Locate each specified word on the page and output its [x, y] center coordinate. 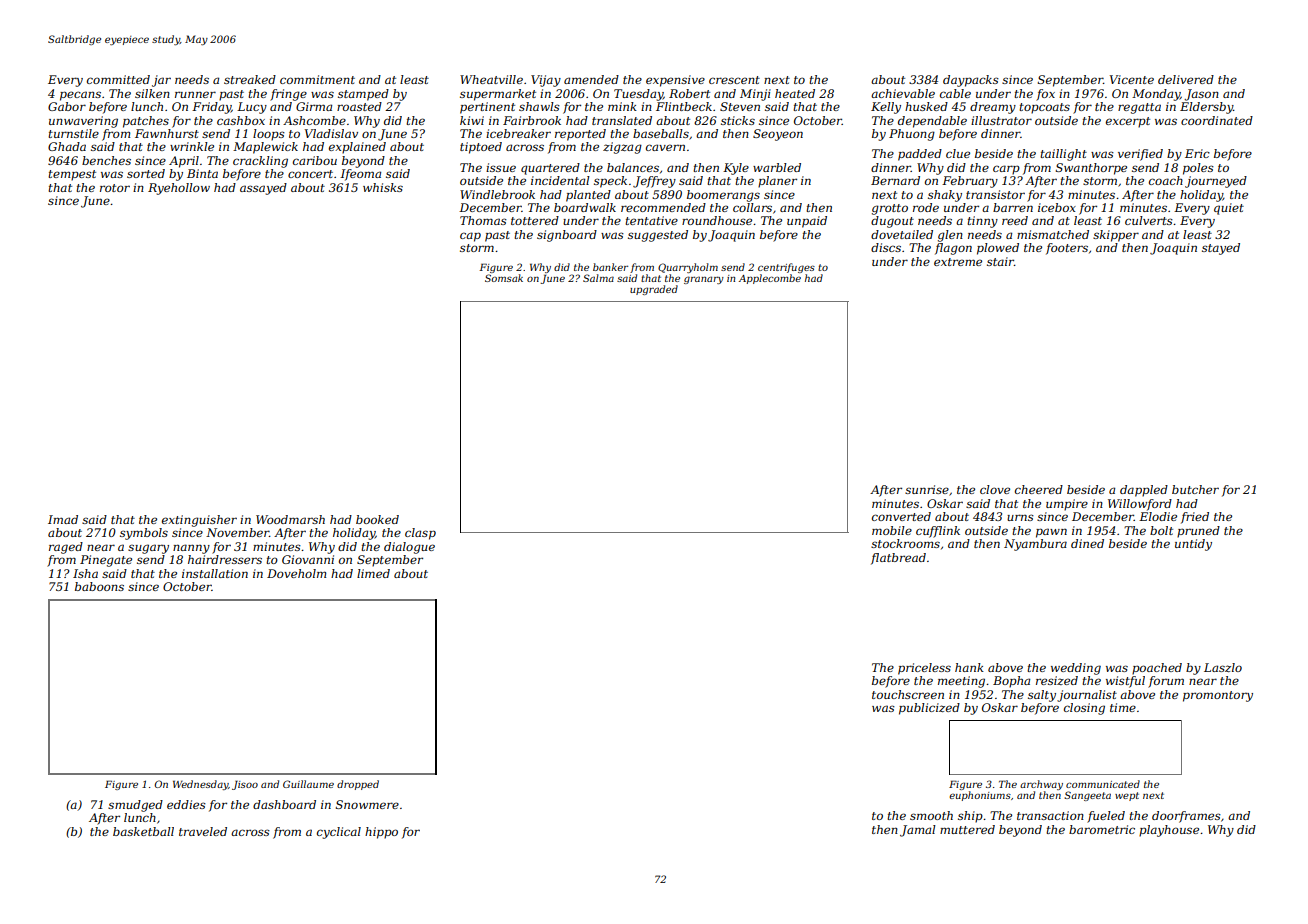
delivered [1186, 79]
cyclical [339, 833]
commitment [317, 79]
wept [1127, 796]
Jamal [918, 831]
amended [591, 79]
